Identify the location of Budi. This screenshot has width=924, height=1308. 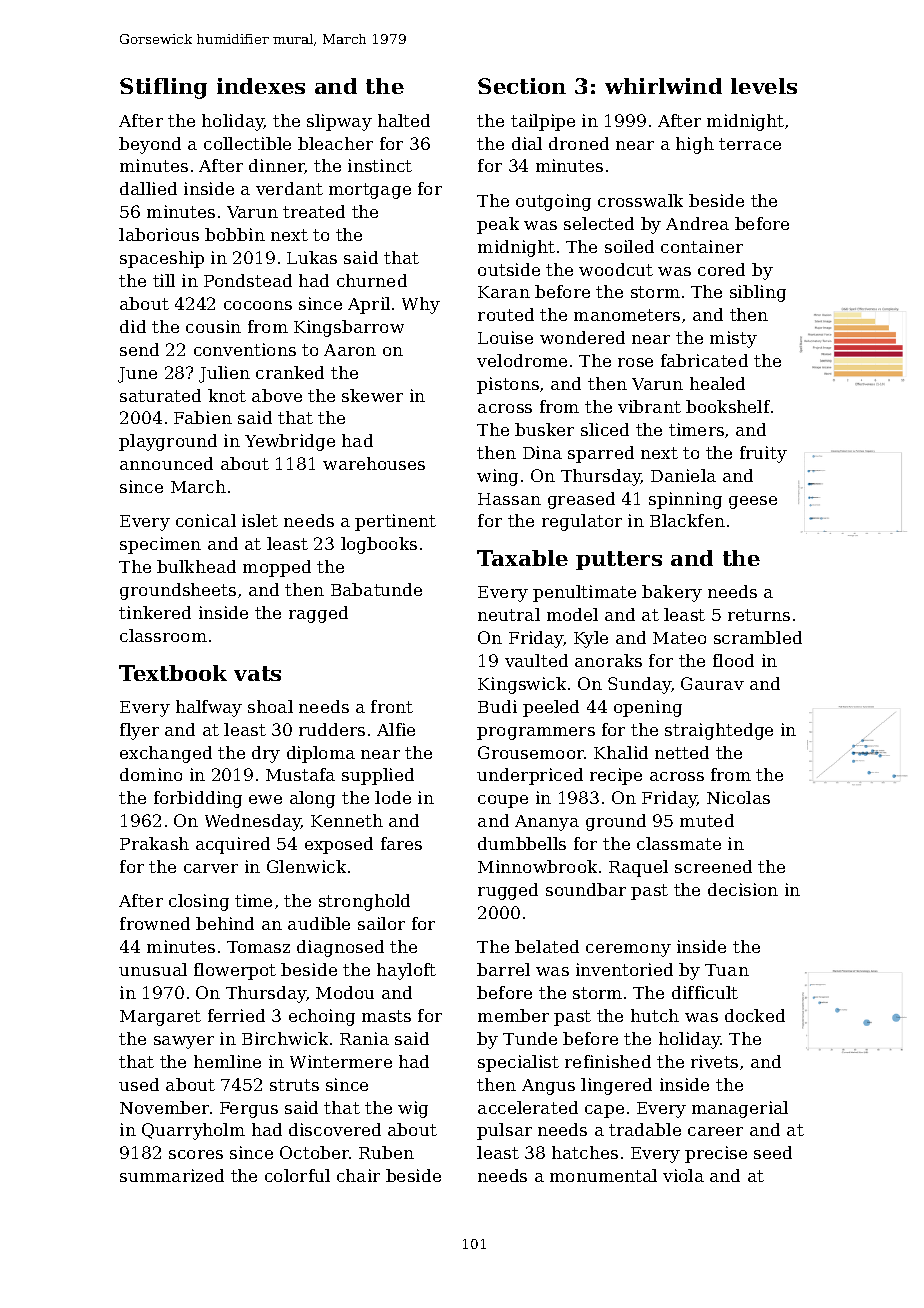
(497, 706).
